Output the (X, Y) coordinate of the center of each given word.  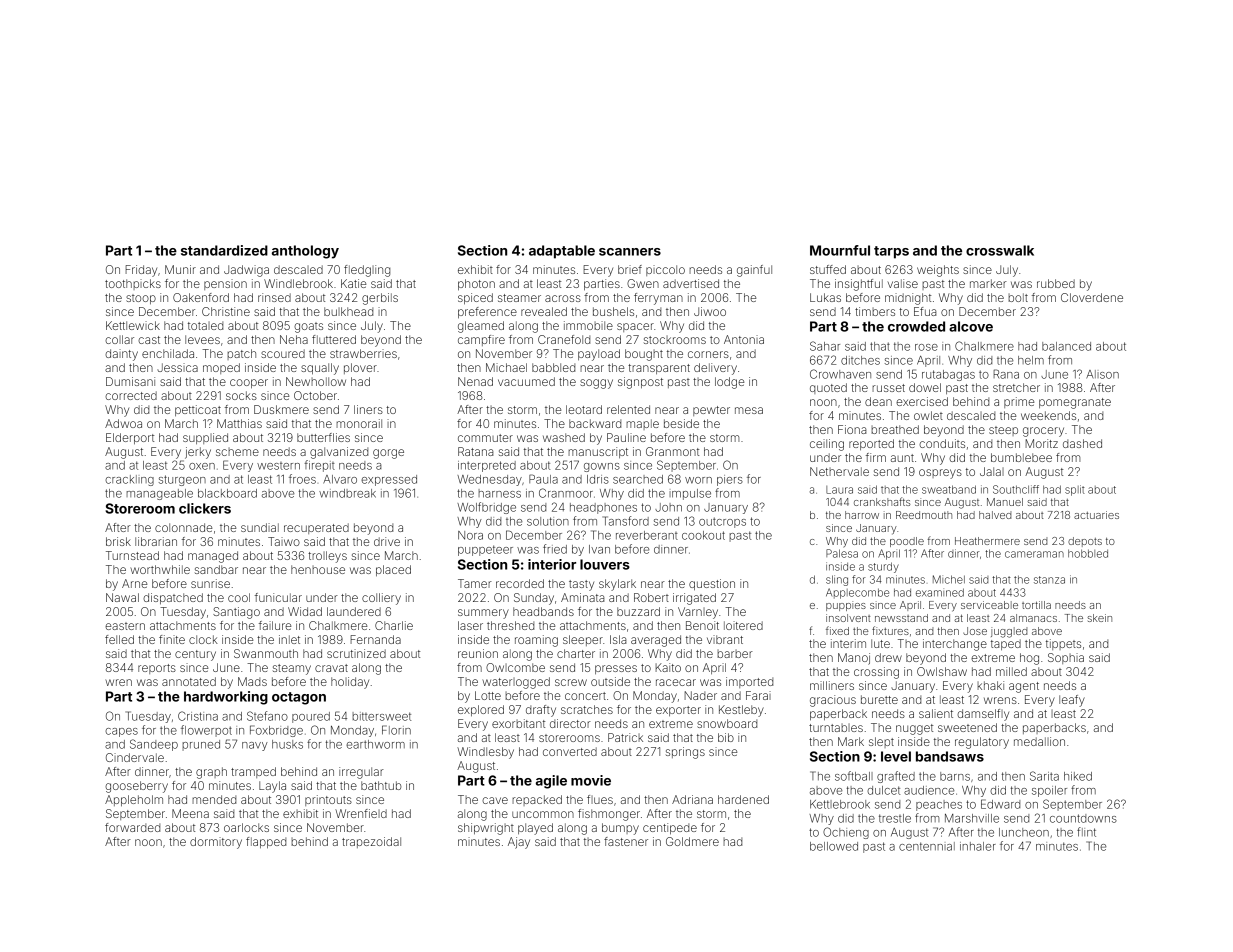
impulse (690, 494)
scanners (630, 252)
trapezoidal (371, 842)
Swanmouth (266, 653)
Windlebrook (298, 283)
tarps (891, 252)
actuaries (1096, 515)
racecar (676, 682)
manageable (159, 494)
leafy (1072, 701)
